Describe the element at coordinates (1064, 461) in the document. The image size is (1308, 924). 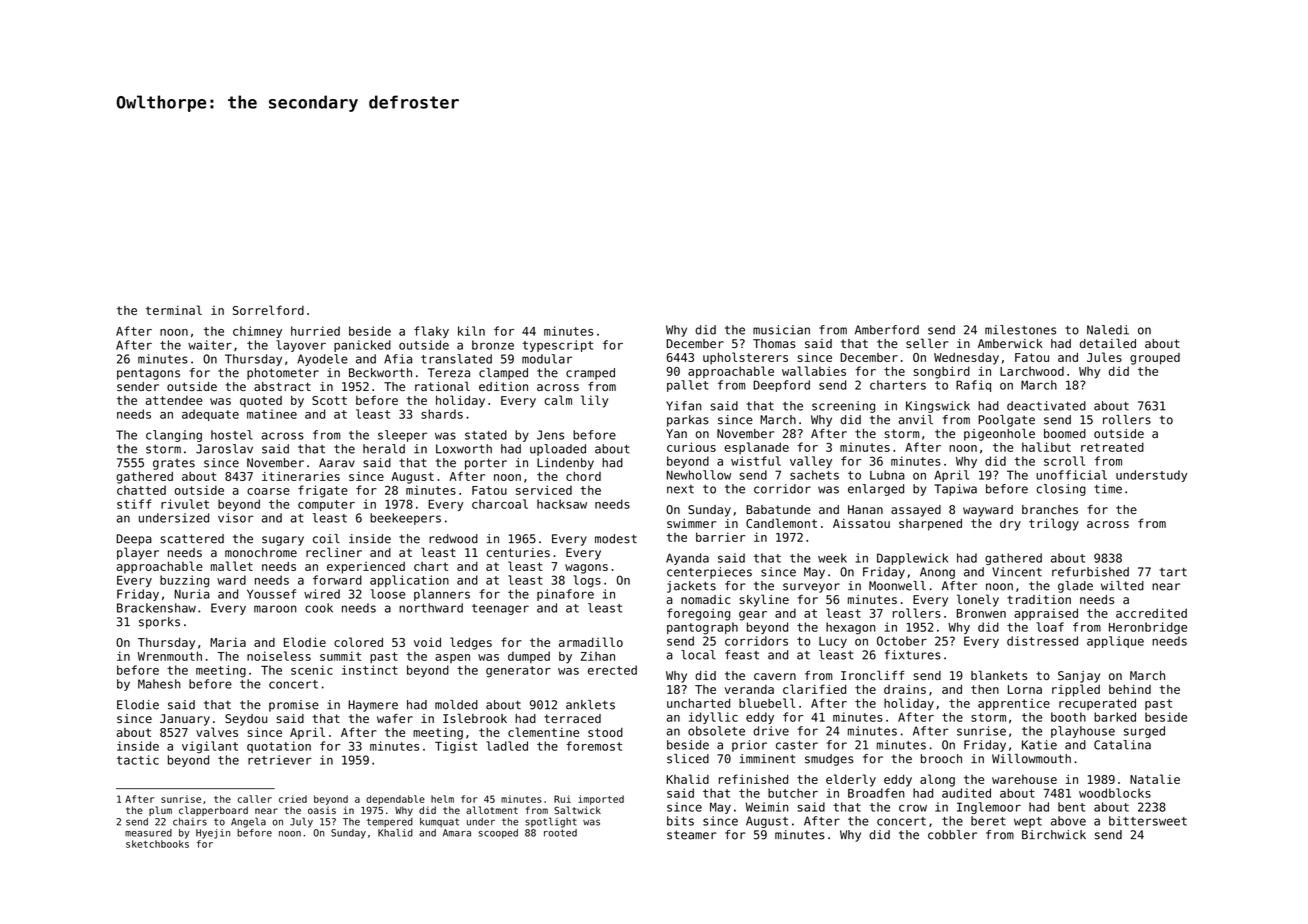
I see `scroll` at that location.
